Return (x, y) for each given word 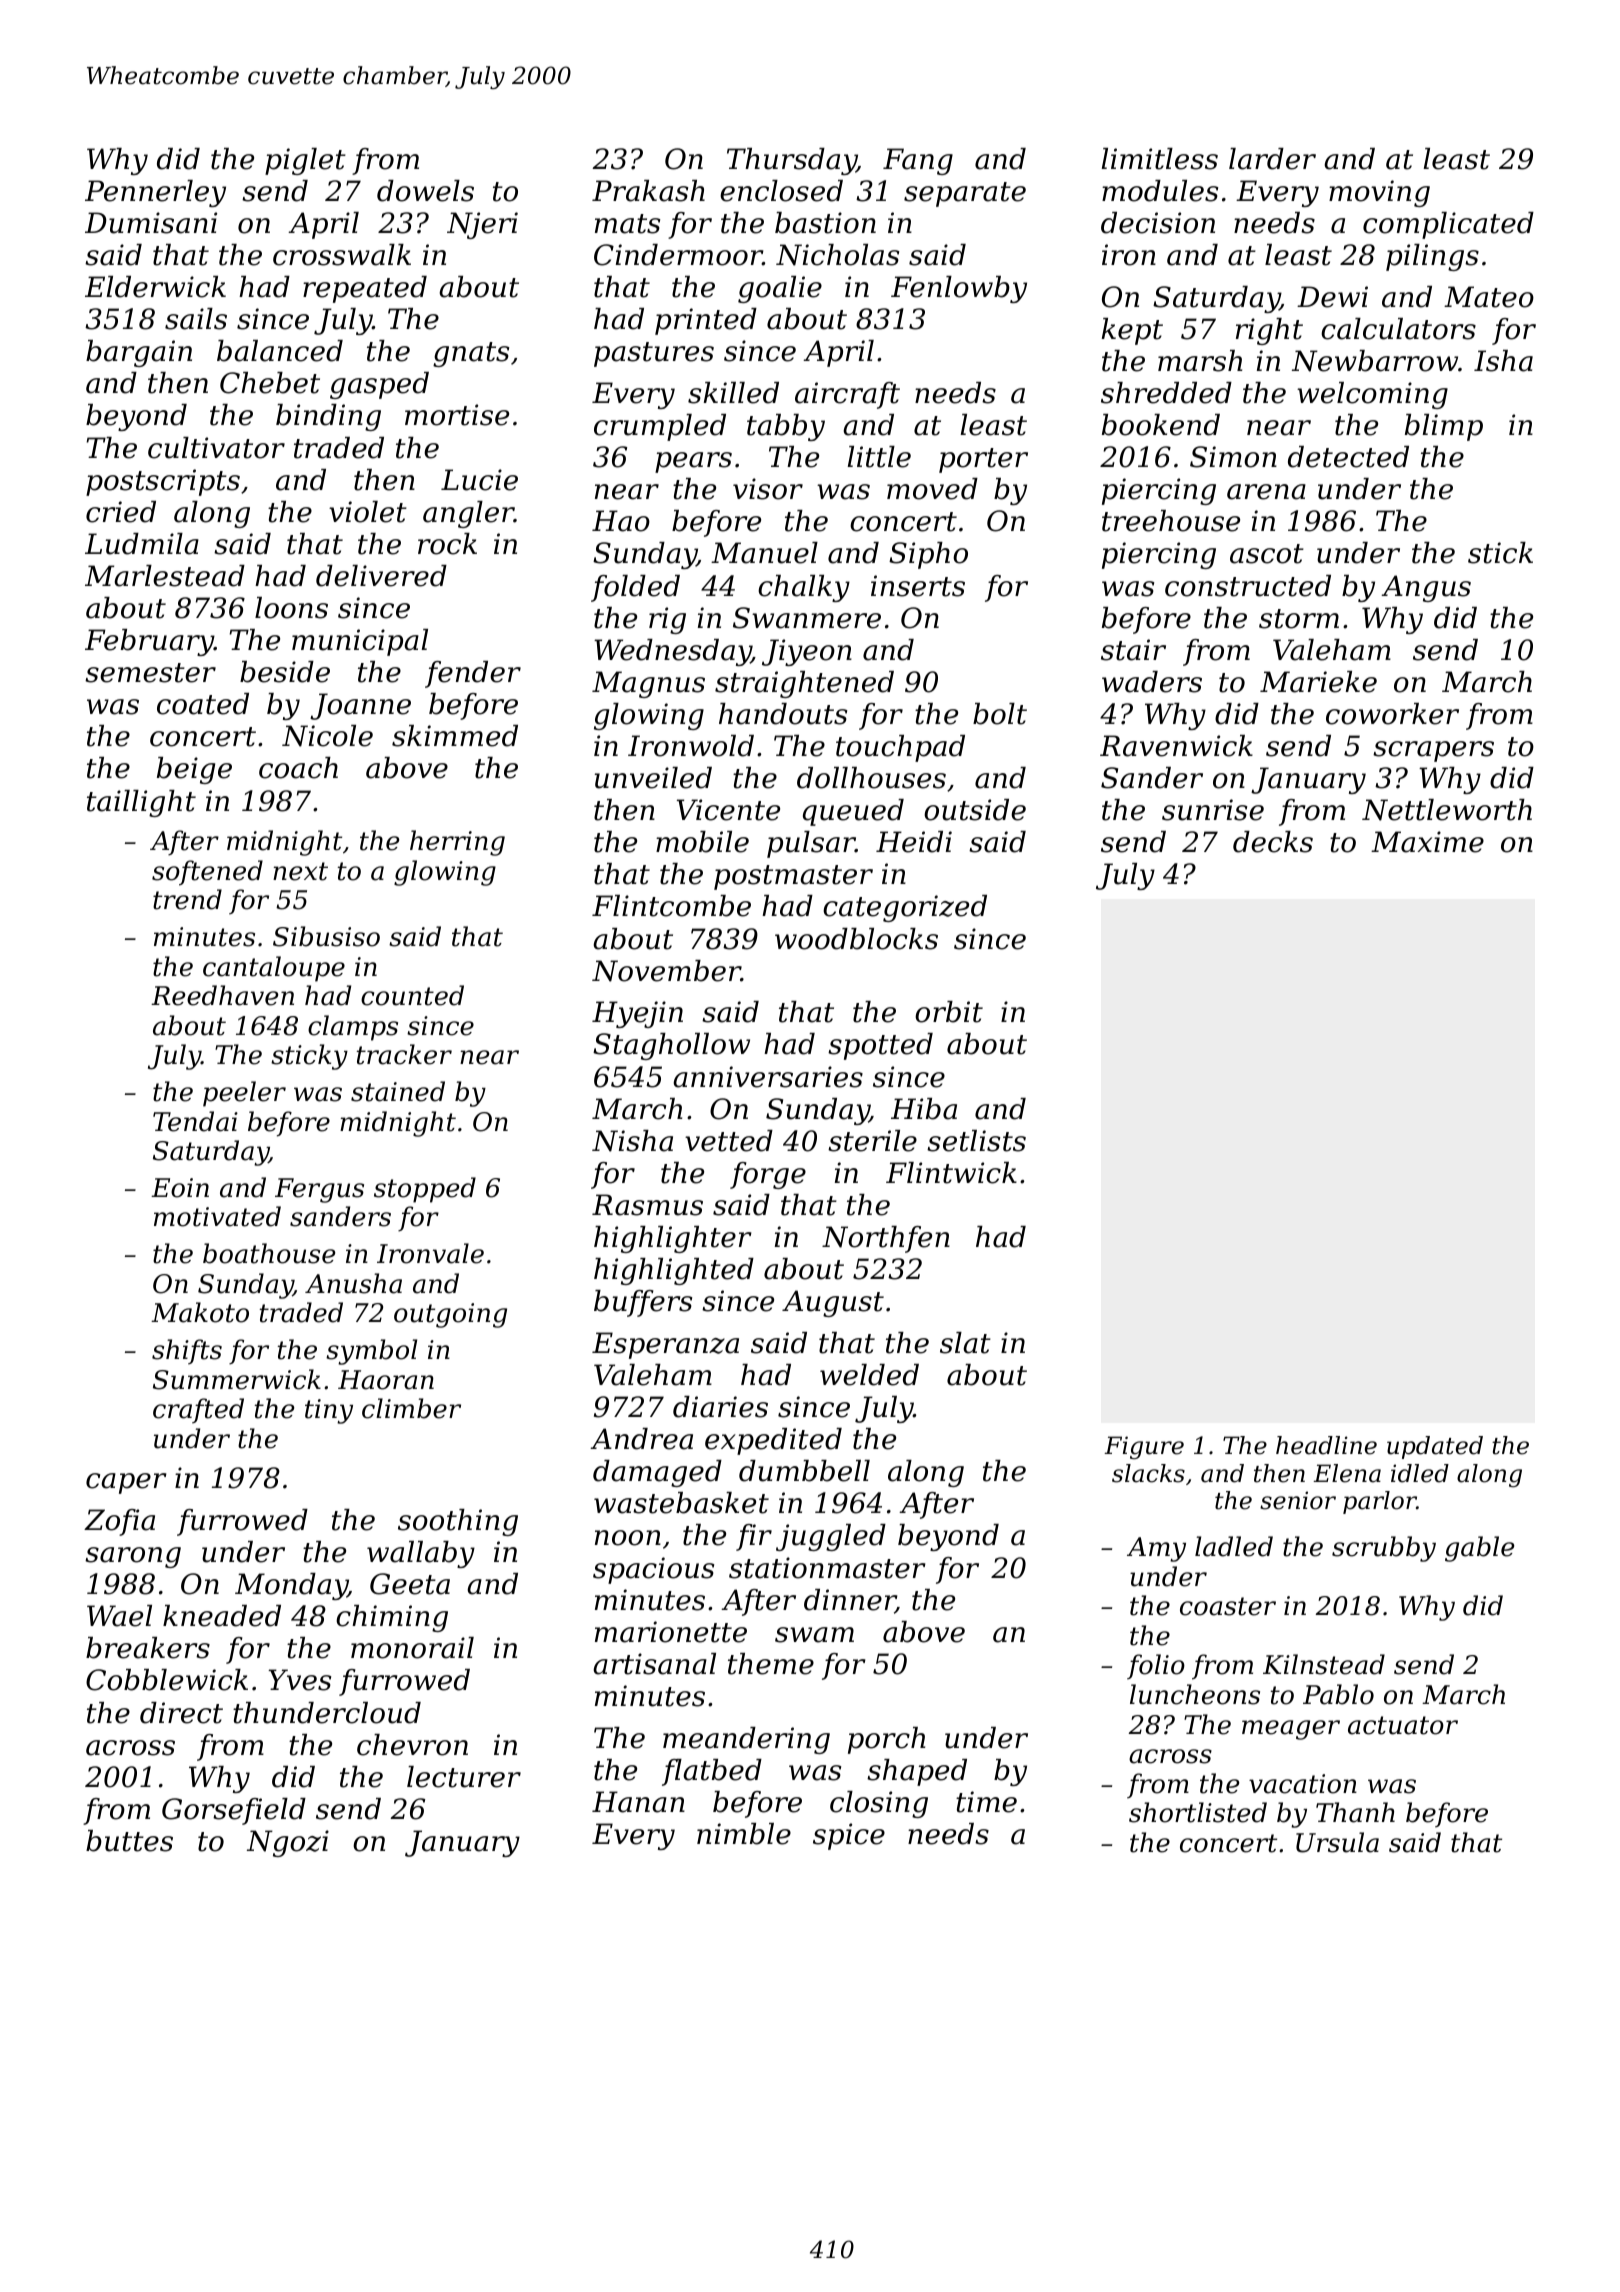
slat (965, 1343)
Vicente (728, 810)
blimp (1444, 427)
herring (457, 843)
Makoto (200, 1312)
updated (1435, 1447)
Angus (1426, 588)
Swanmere (807, 618)
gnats (471, 354)
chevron (412, 1745)
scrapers (1433, 751)
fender (473, 674)
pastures (654, 354)
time (986, 1802)
